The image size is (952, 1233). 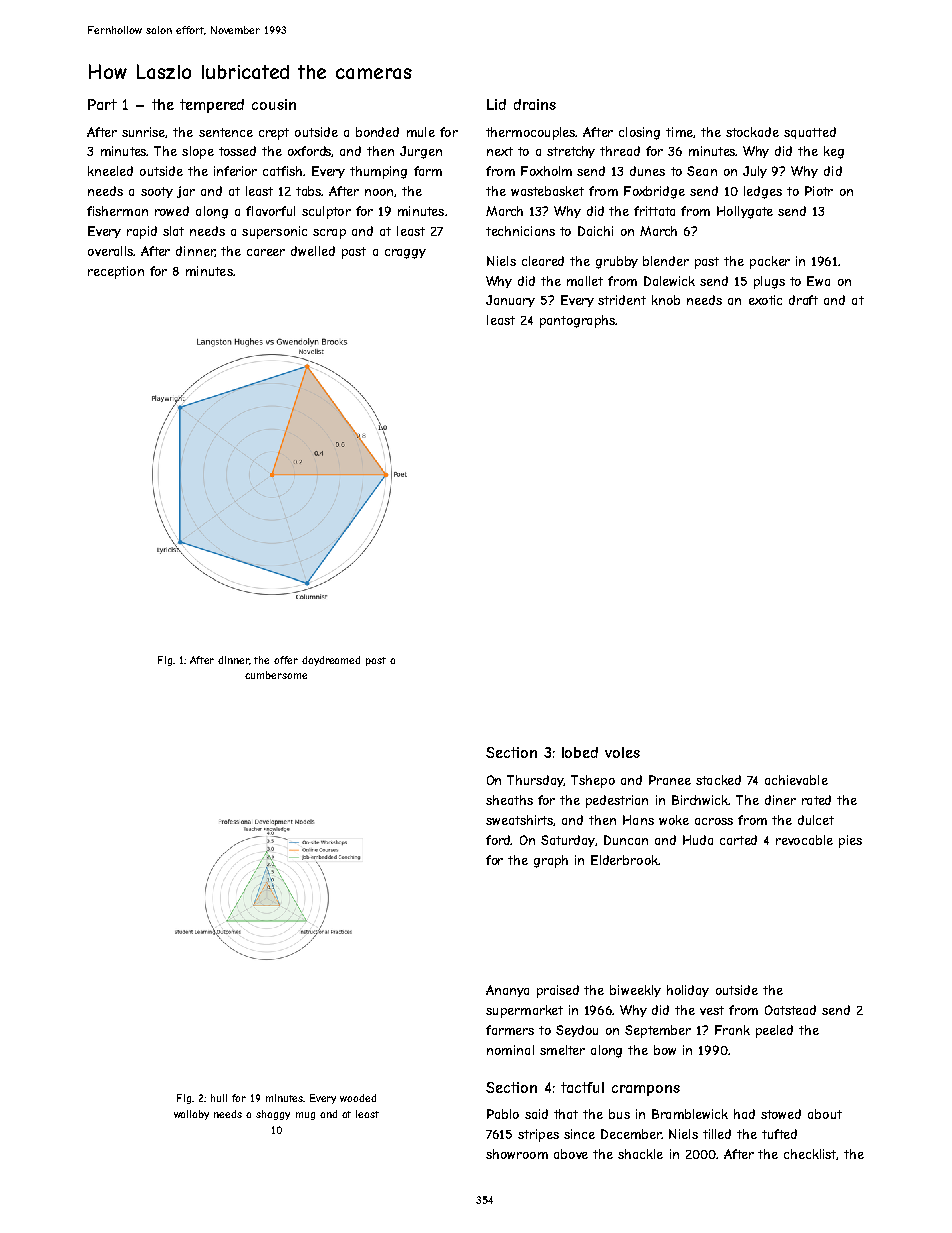 What do you see at coordinates (191, 1115) in the screenshot?
I see `wallaby` at bounding box center [191, 1115].
